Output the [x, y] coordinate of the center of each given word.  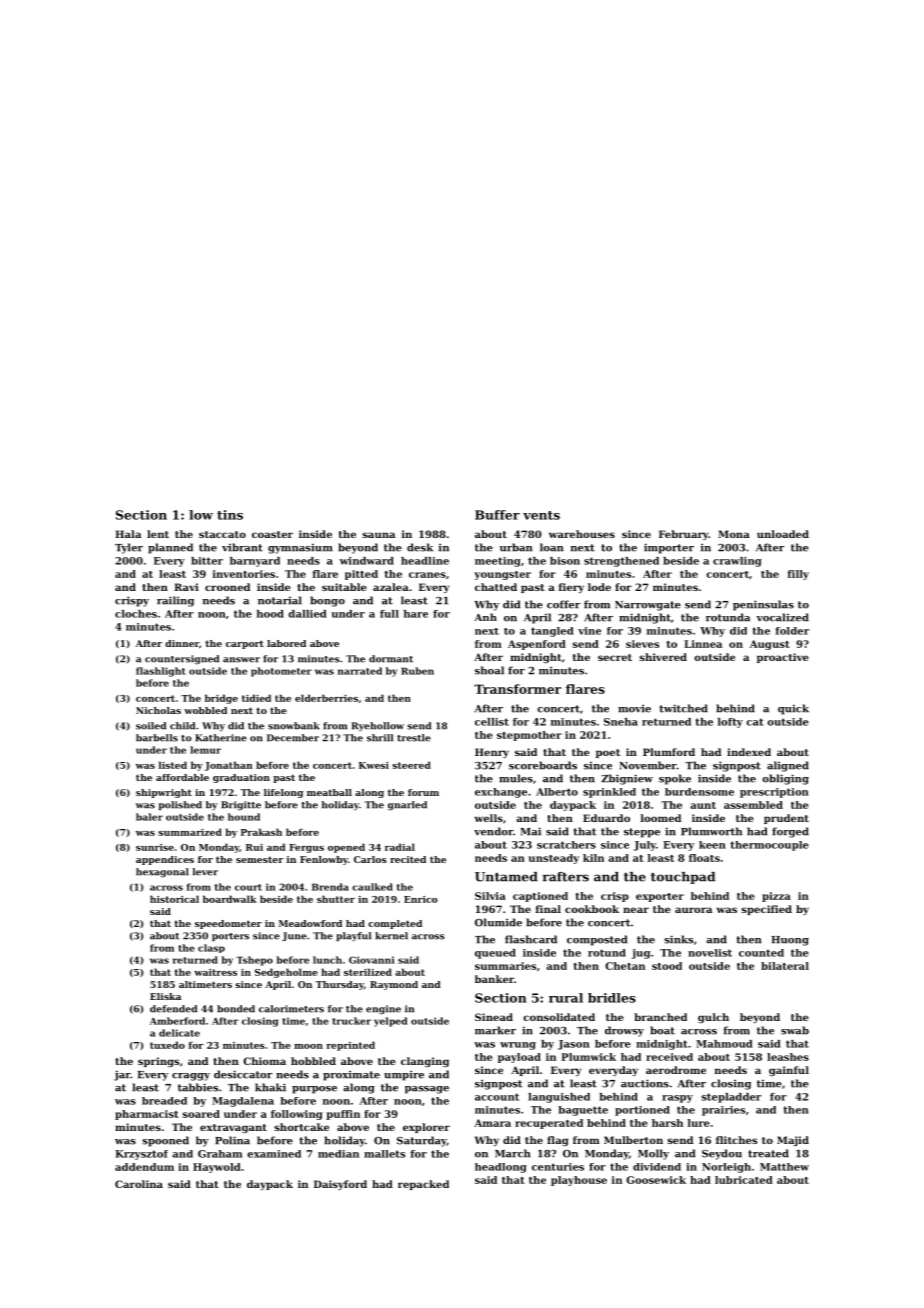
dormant [391, 659]
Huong [790, 941]
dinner [182, 643]
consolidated [559, 1017]
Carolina [139, 1184]
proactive [783, 658]
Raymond [394, 985]
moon [308, 1046]
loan [551, 547]
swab [795, 1030]
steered [411, 765]
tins [230, 515]
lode [599, 587]
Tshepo [254, 961]
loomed [661, 818]
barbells [157, 738]
